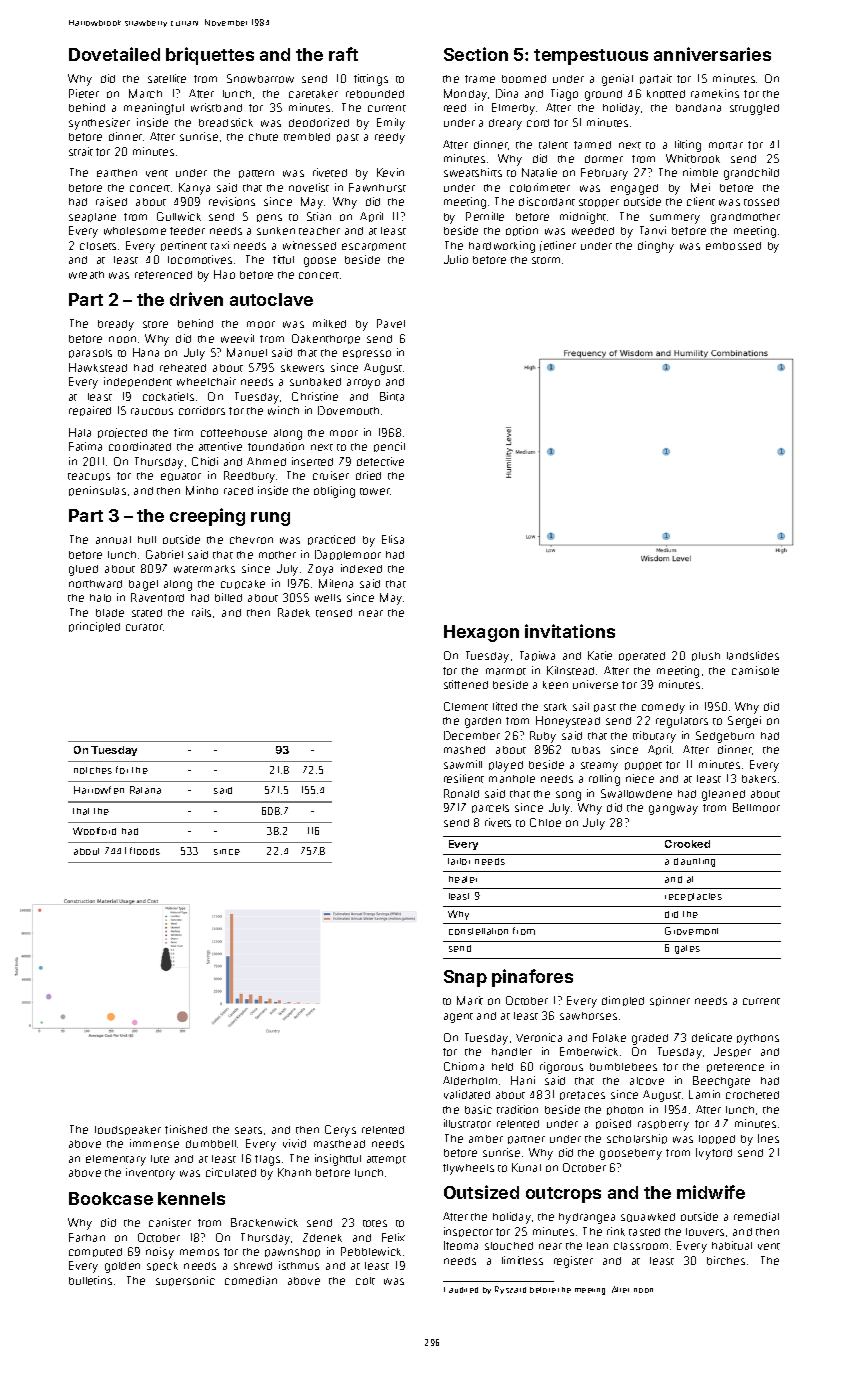 The image size is (849, 1400). Describe the element at coordinates (539, 1037) in the document. I see `Veronica` at that location.
